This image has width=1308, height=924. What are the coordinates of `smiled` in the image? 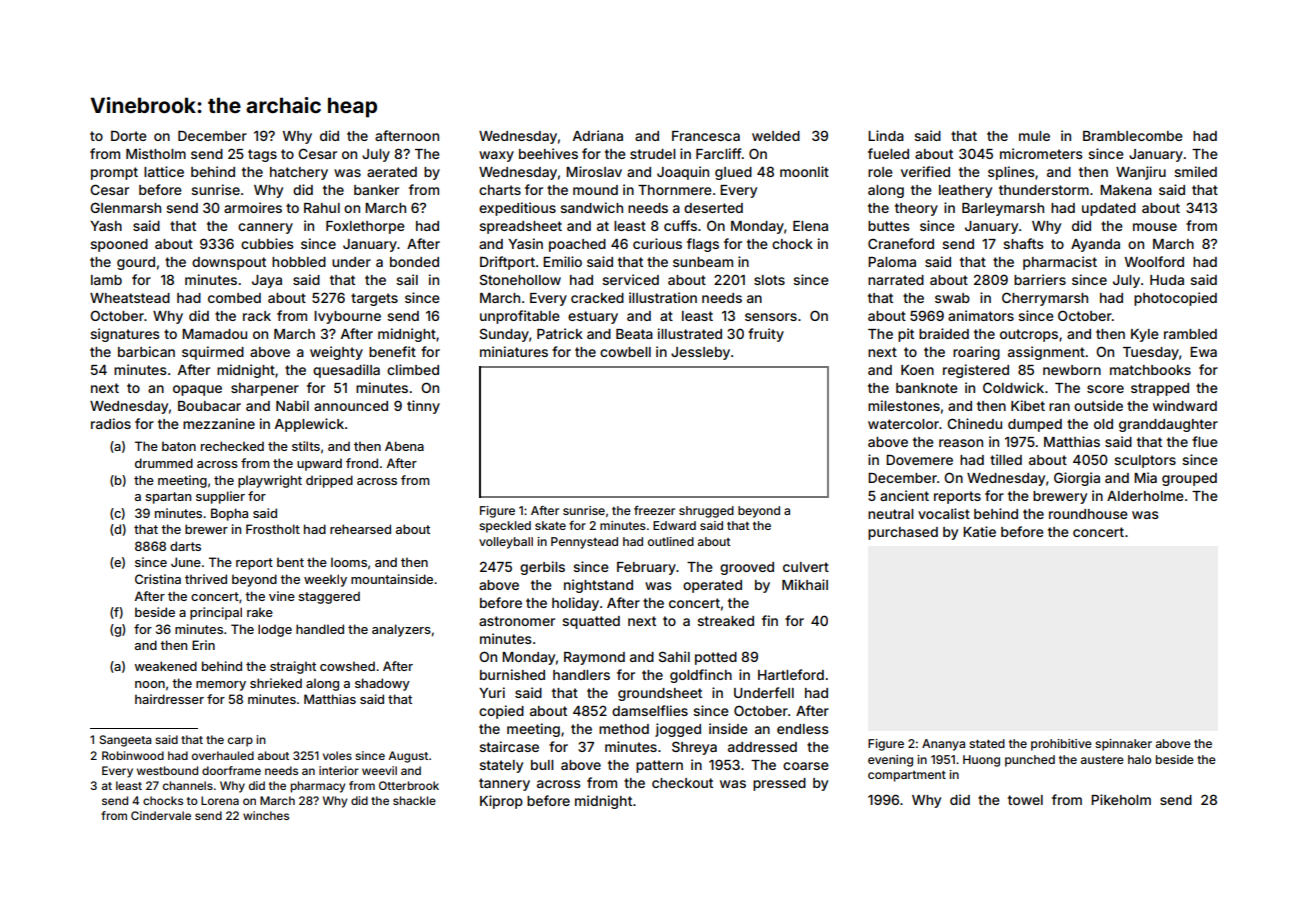 It's located at (1195, 171).
